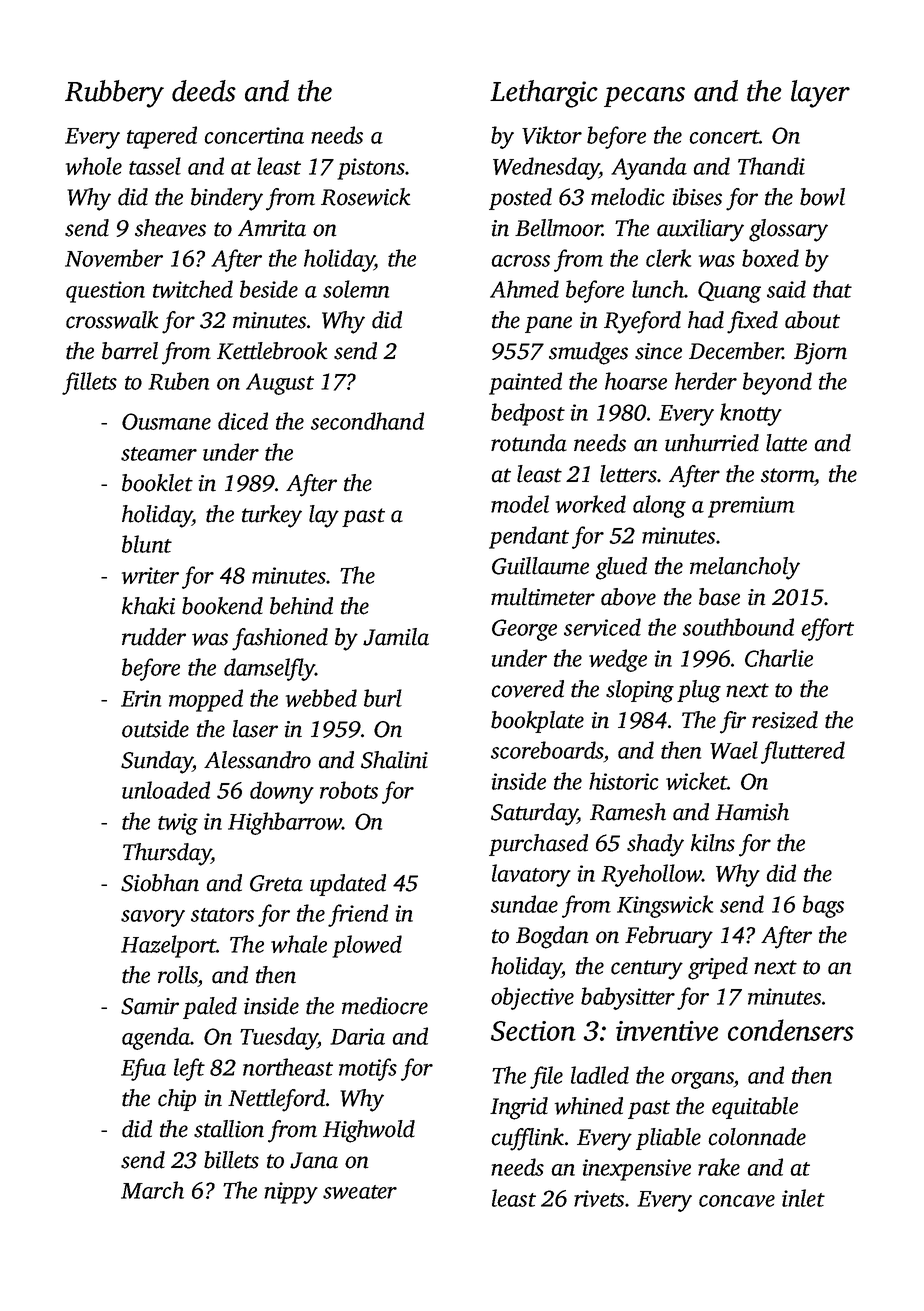 This document has height=1311, width=924. Describe the element at coordinates (193, 289) in the document. I see `twitched` at that location.
